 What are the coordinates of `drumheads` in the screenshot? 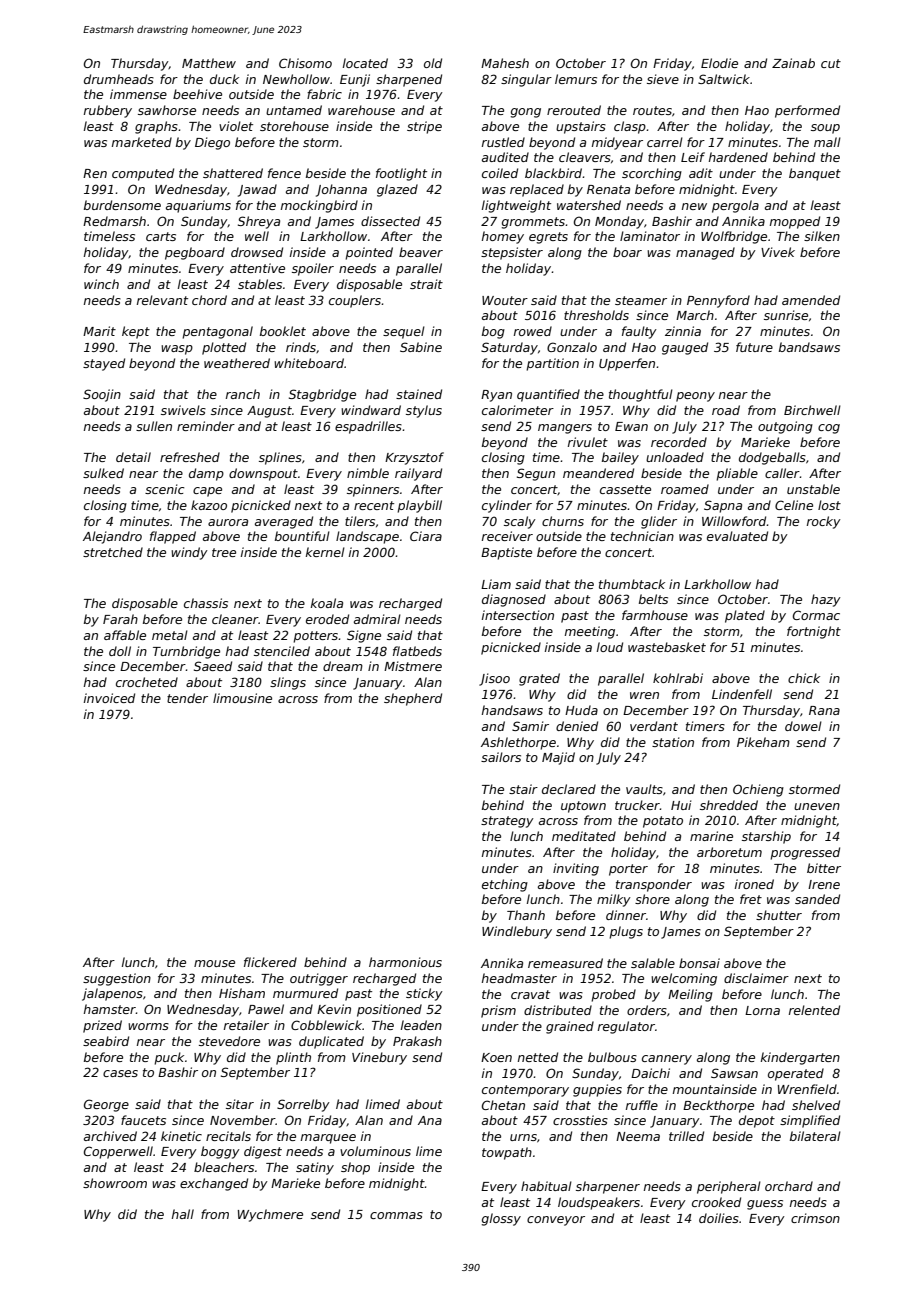 It's located at (119, 79).
